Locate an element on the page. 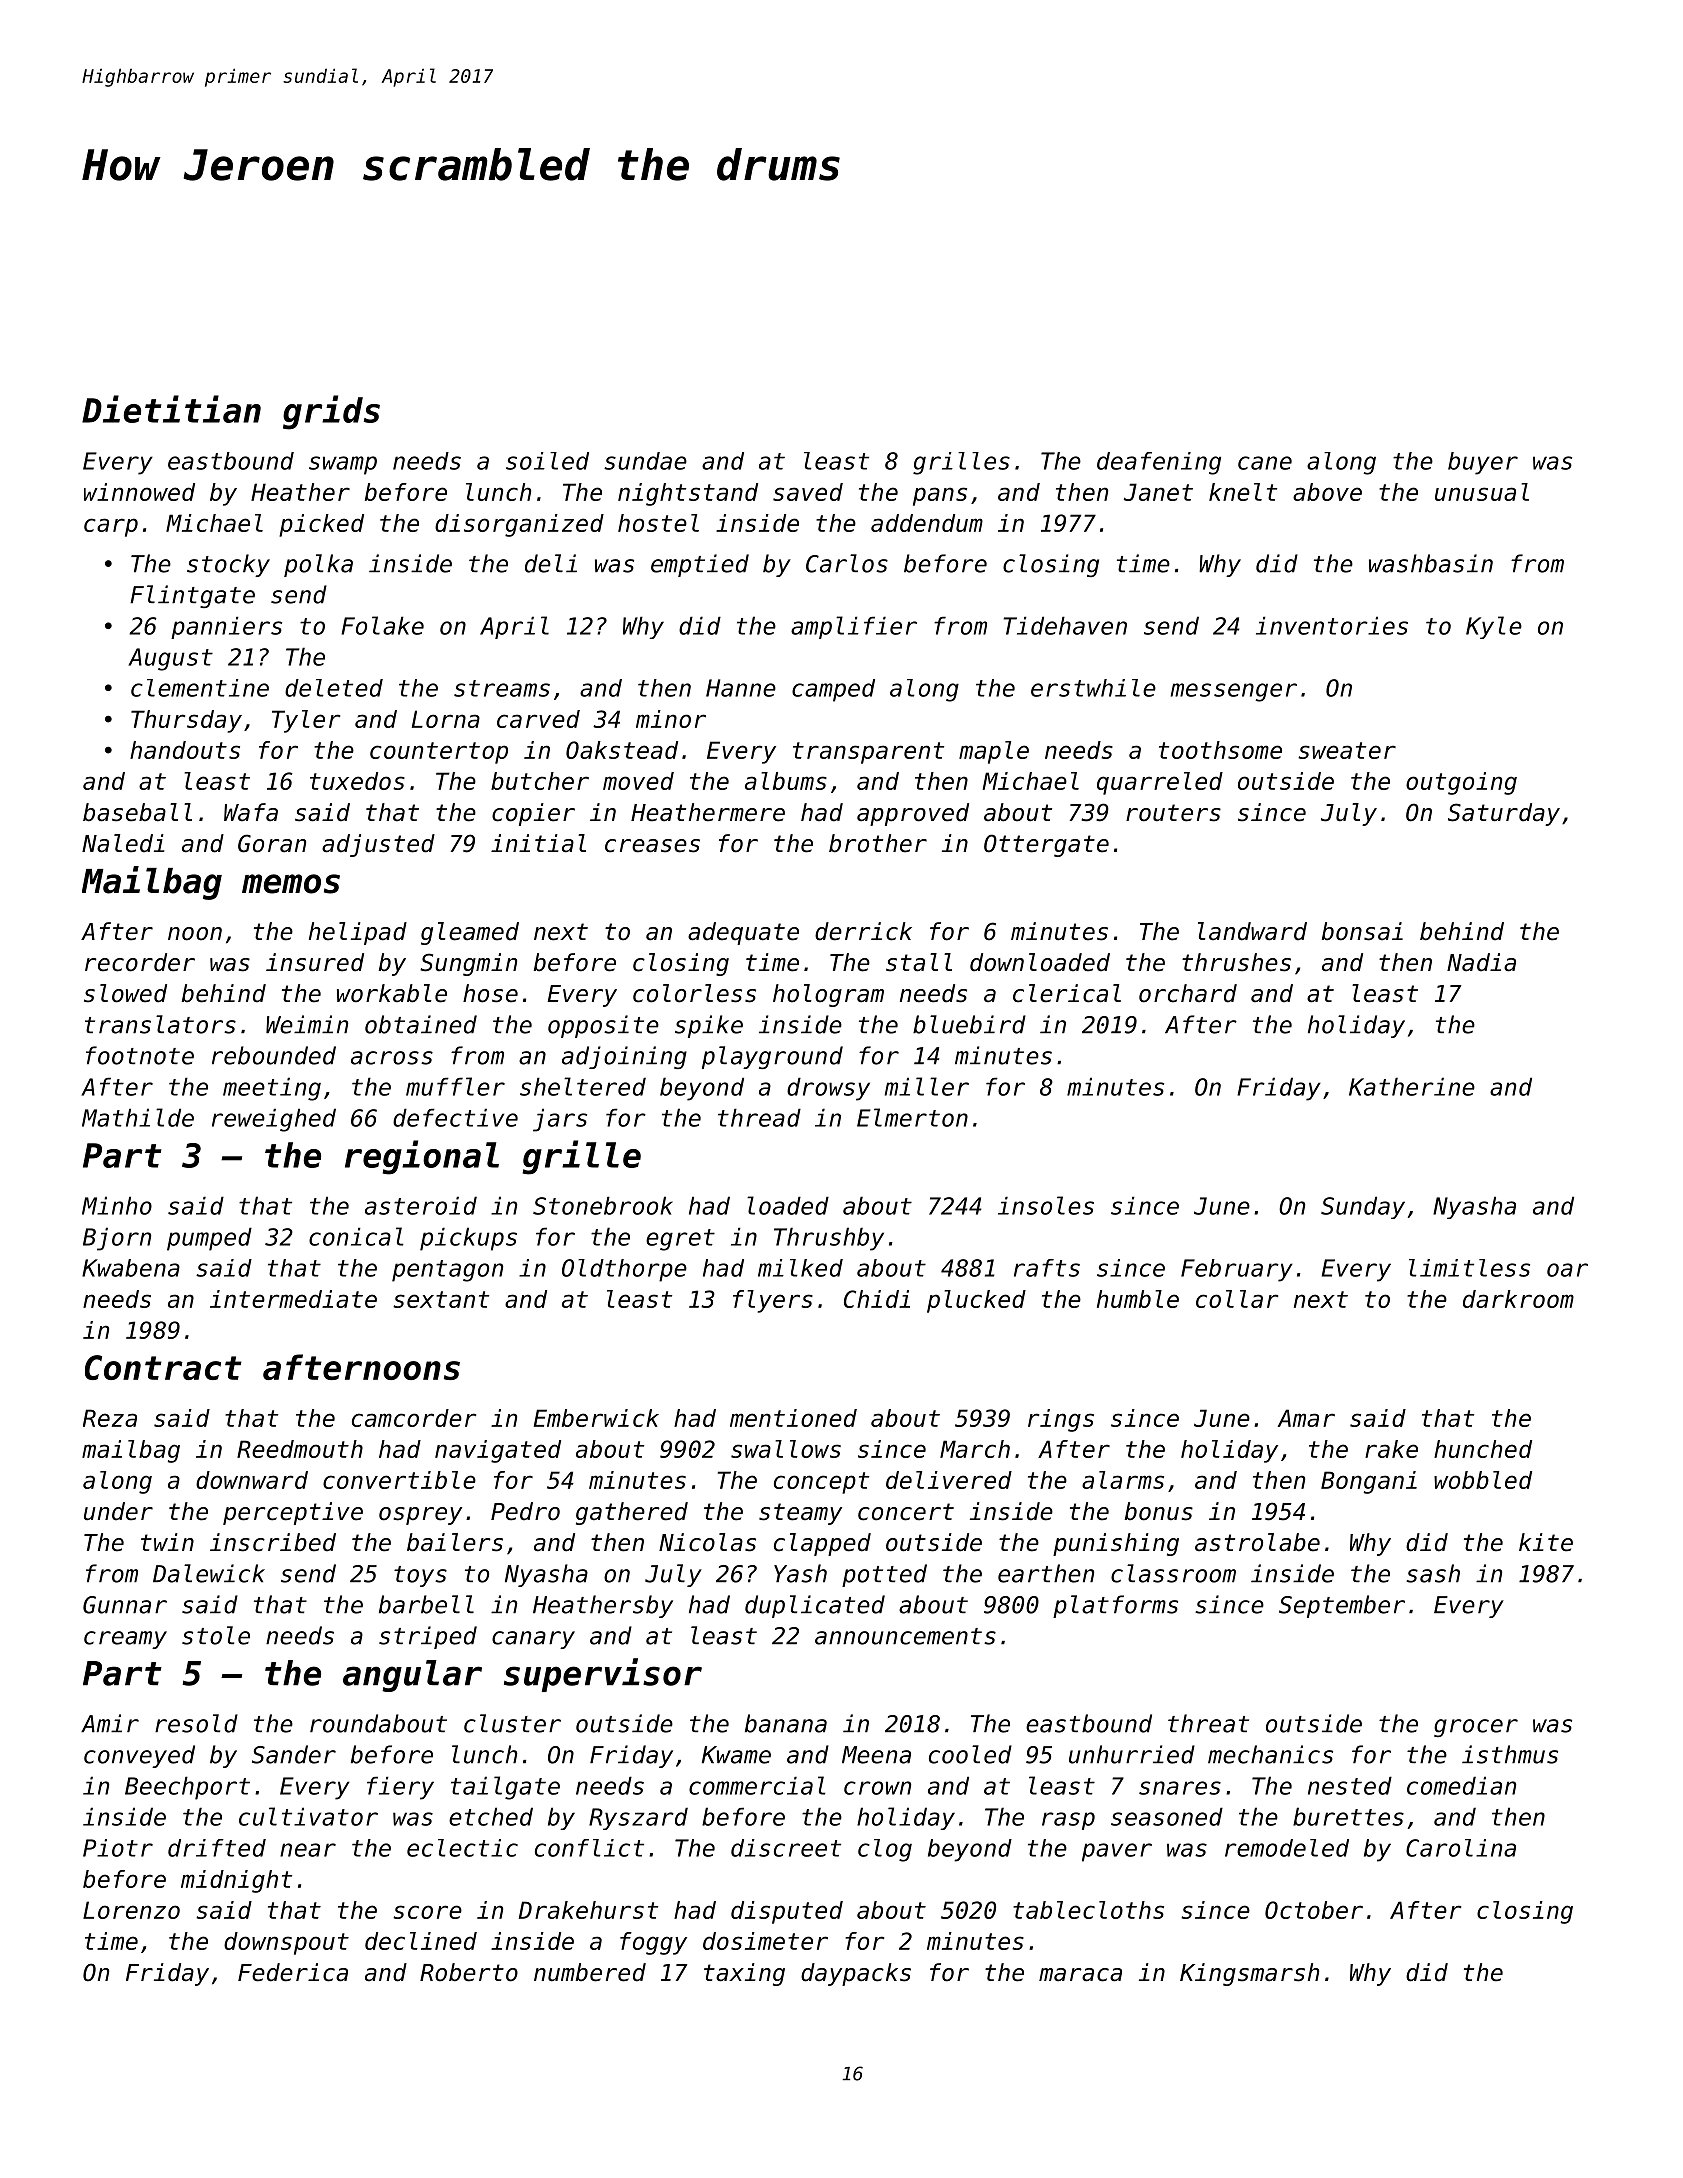 This image has height=2178, width=1683. reweighed is located at coordinates (274, 1120).
